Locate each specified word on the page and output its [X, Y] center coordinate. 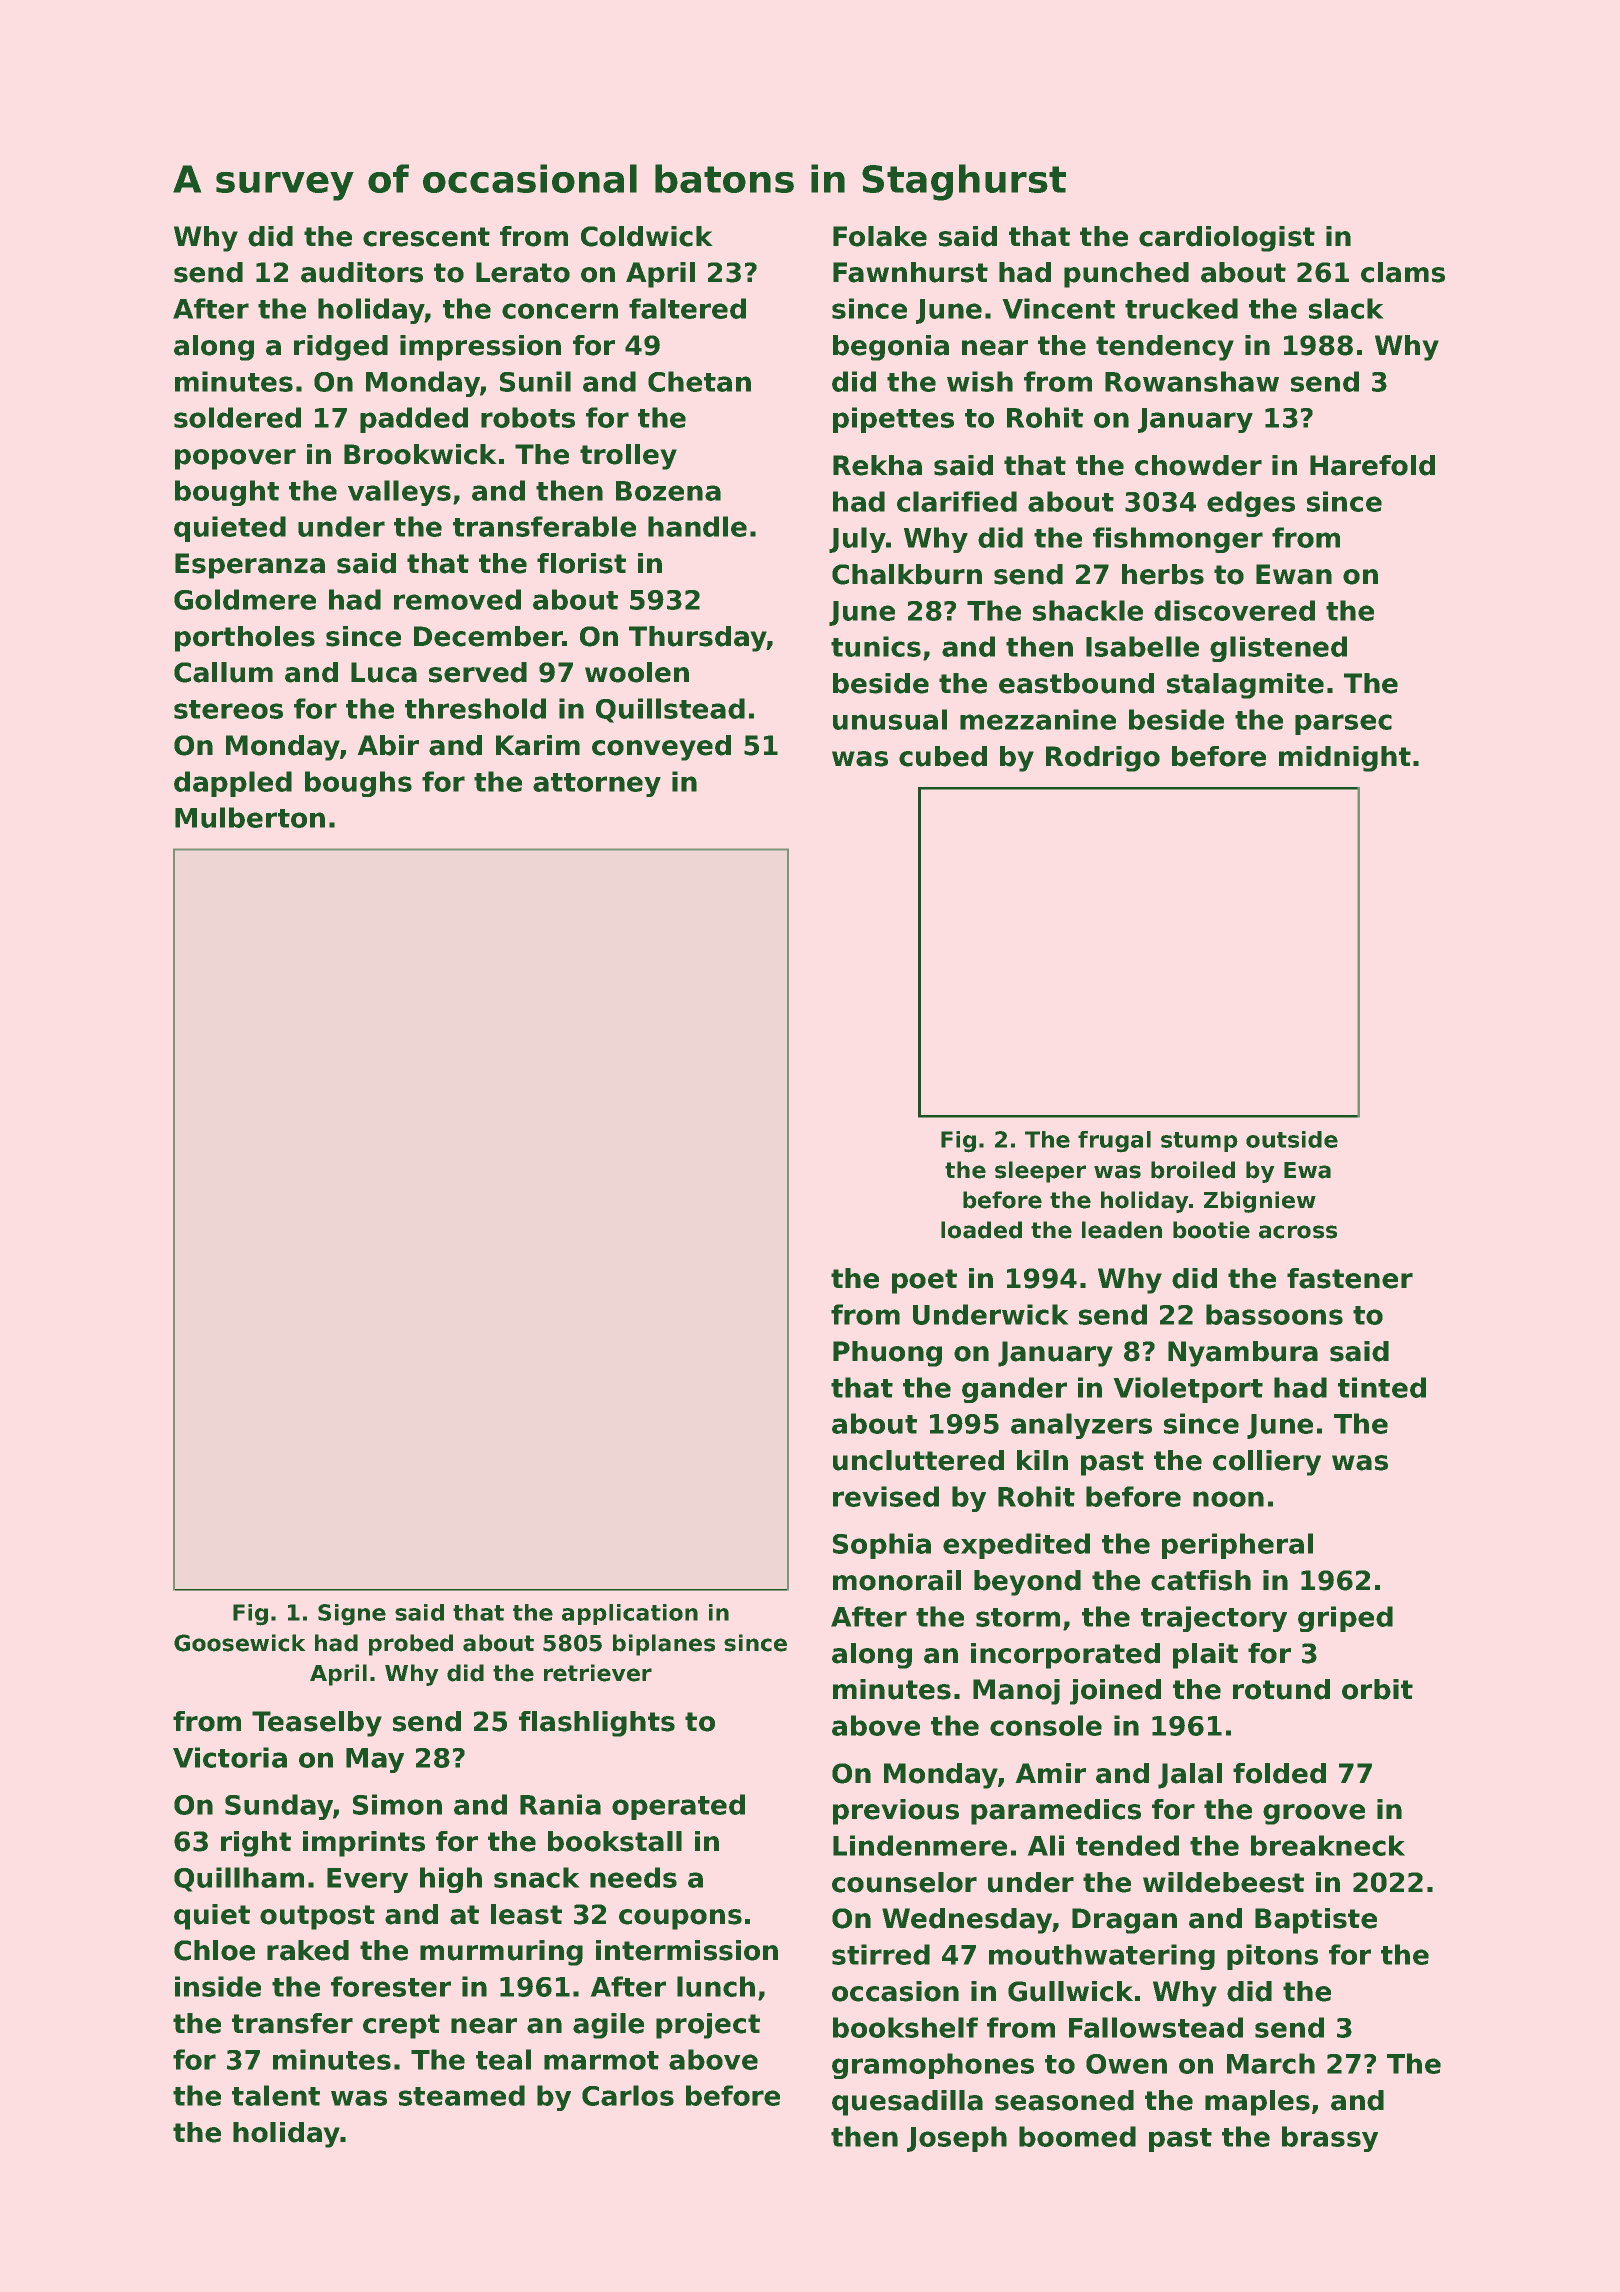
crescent [426, 237]
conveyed [661, 748]
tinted [1382, 1387]
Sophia [882, 1546]
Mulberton [250, 817]
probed [411, 1645]
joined [1115, 1692]
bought [227, 493]
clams [1403, 272]
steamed [462, 2095]
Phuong [887, 1354]
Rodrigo [1103, 759]
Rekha [877, 465]
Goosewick [240, 1643]
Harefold [1372, 465]
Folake [880, 236]
